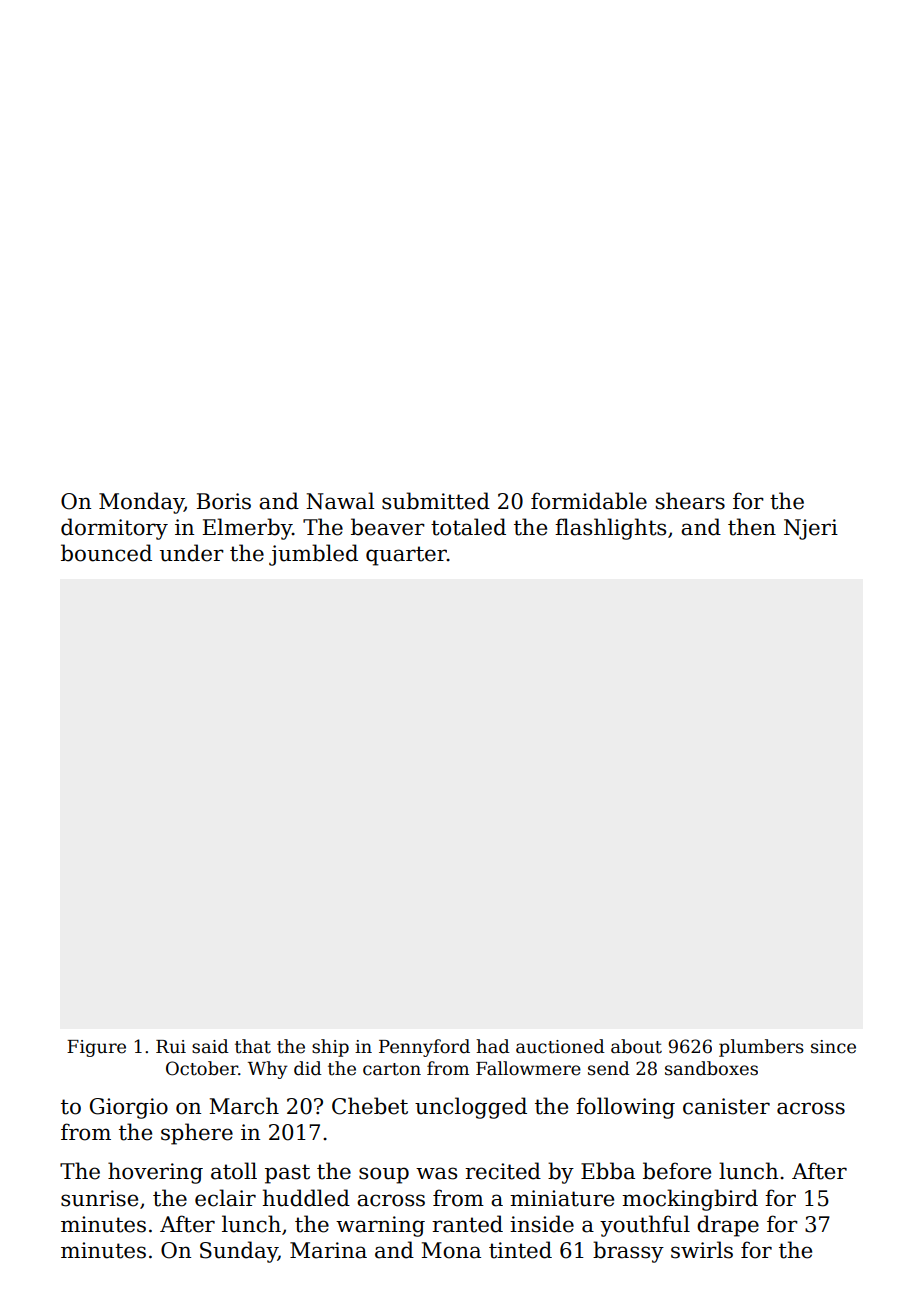  Describe the element at coordinates (114, 529) in the document. I see `dormitory` at that location.
